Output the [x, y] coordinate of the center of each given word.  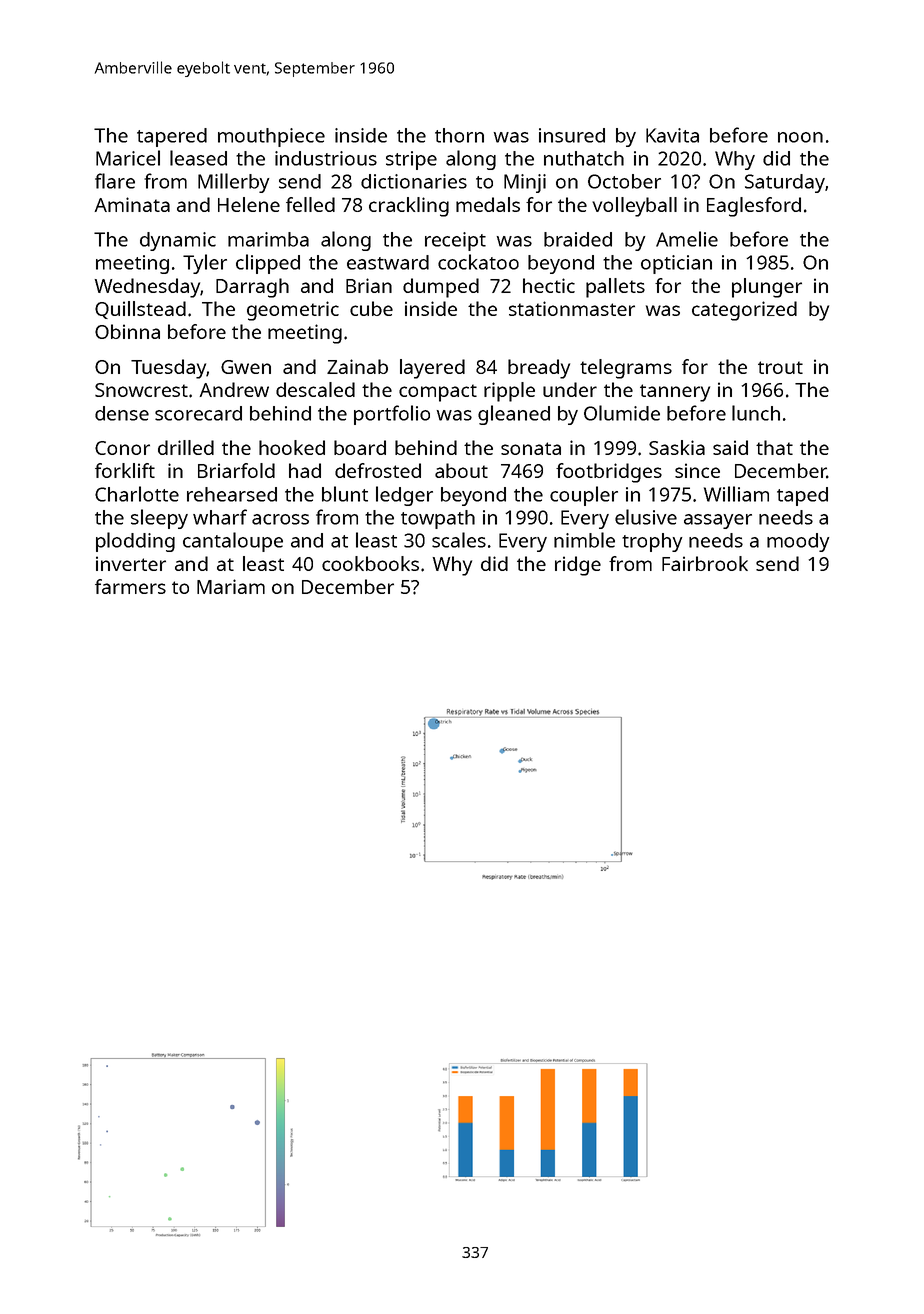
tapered [172, 137]
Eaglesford [754, 207]
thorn [459, 135]
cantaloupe [233, 542]
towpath [438, 519]
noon [800, 137]
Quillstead [140, 310]
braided [578, 239]
